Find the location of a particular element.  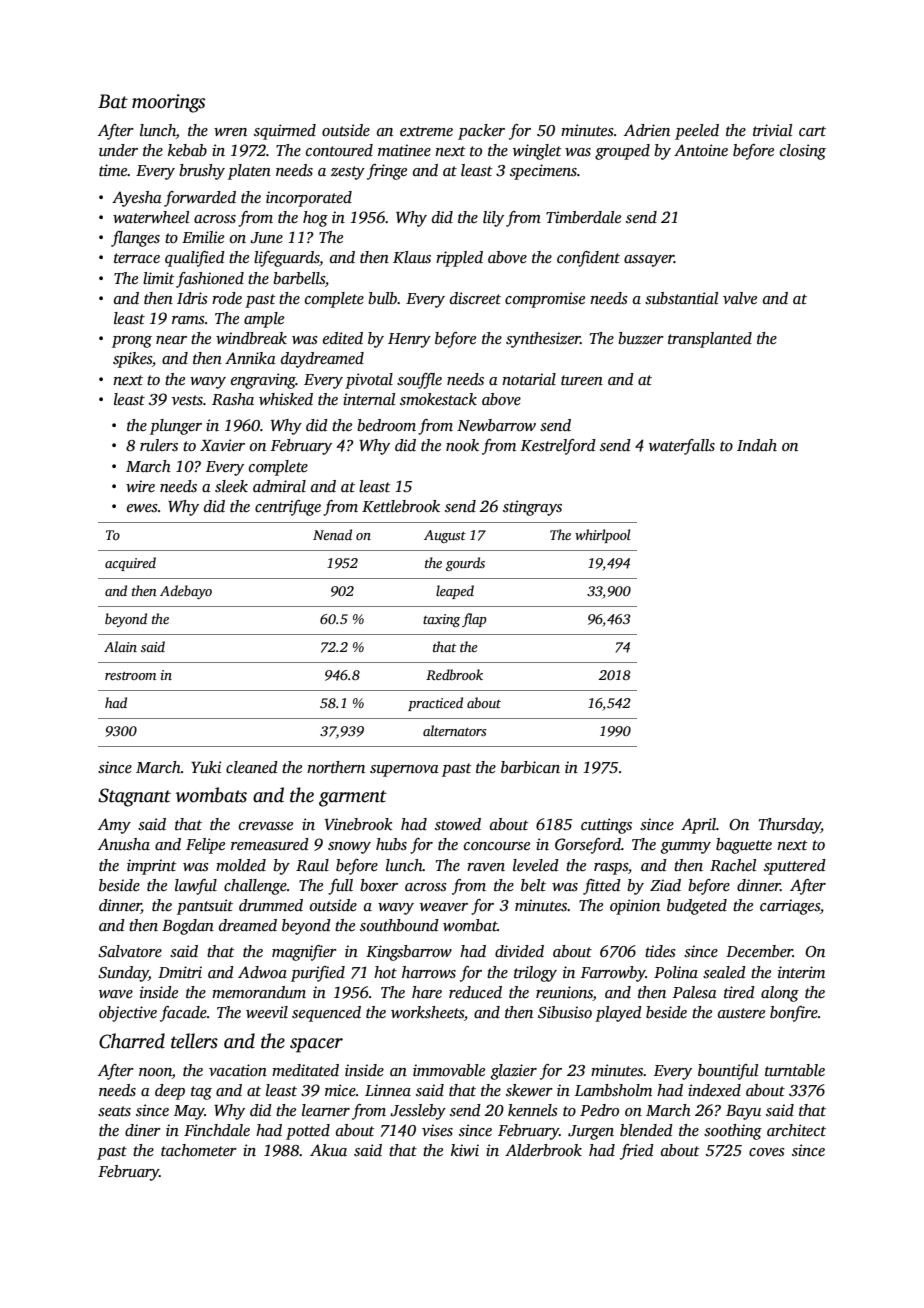

kebab is located at coordinates (187, 150).
